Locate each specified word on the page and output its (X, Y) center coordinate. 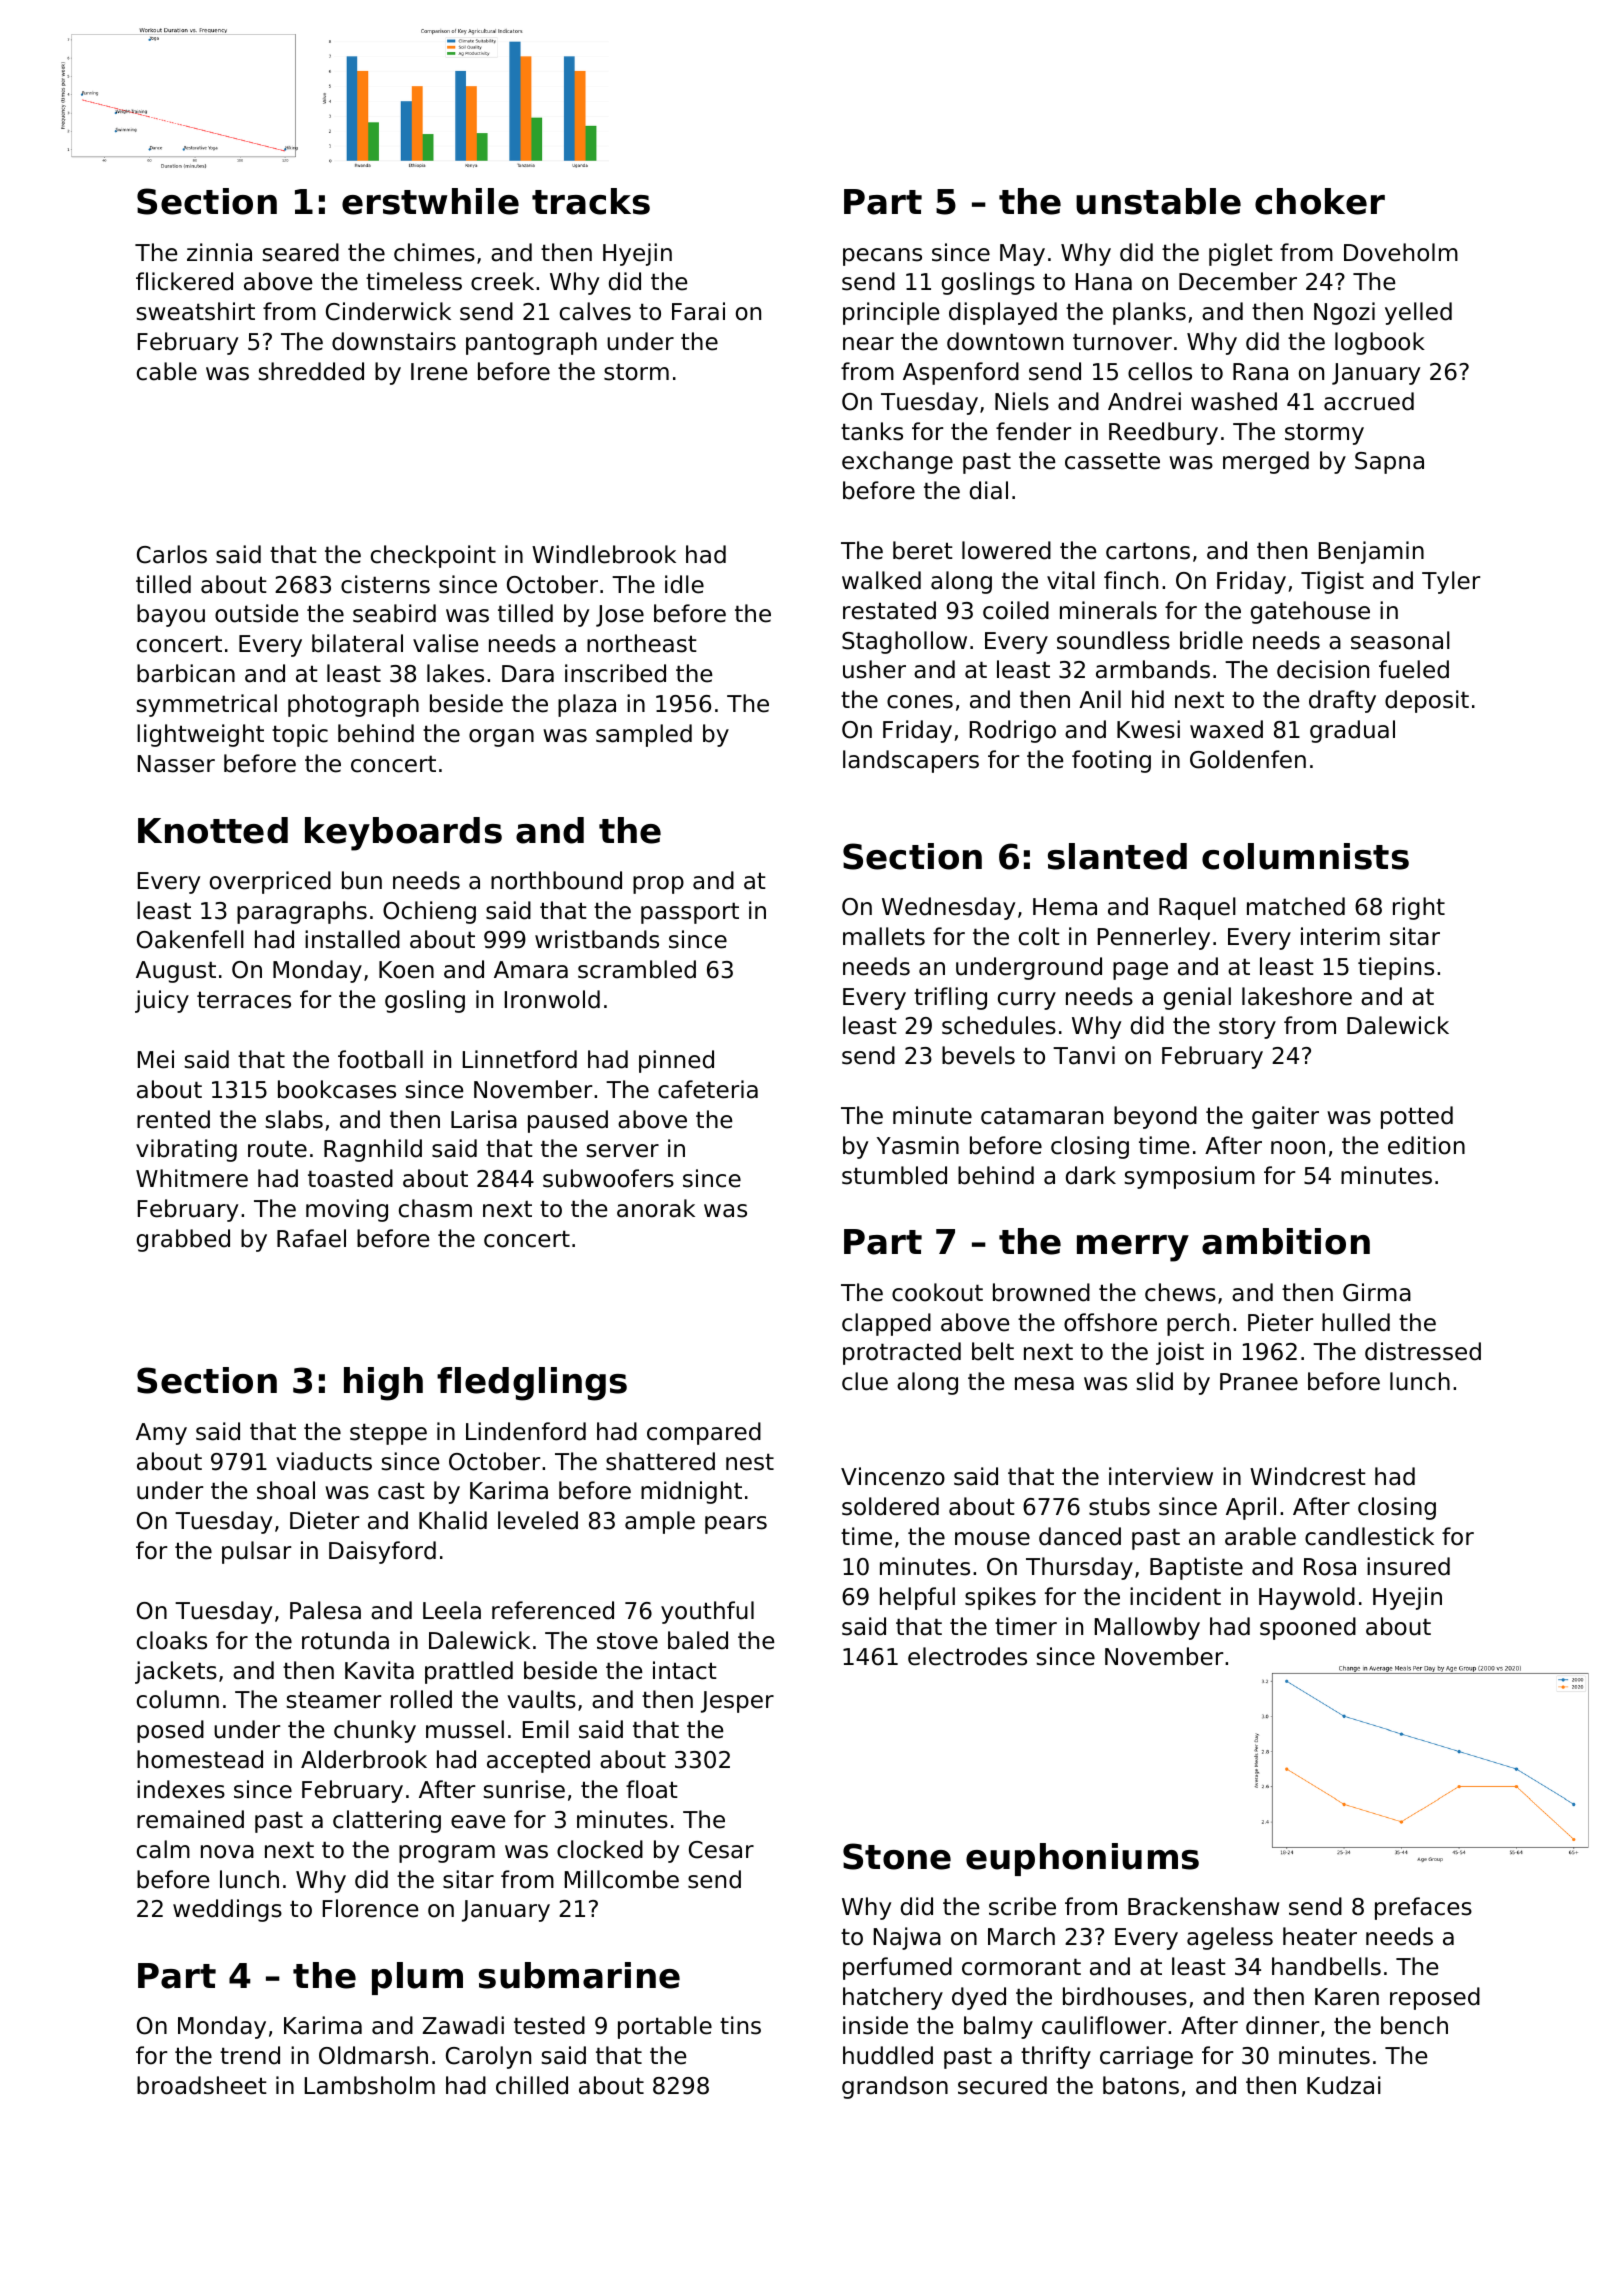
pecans (882, 257)
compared (704, 1433)
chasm (435, 1208)
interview (1161, 1476)
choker (1320, 201)
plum (417, 1978)
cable (167, 371)
